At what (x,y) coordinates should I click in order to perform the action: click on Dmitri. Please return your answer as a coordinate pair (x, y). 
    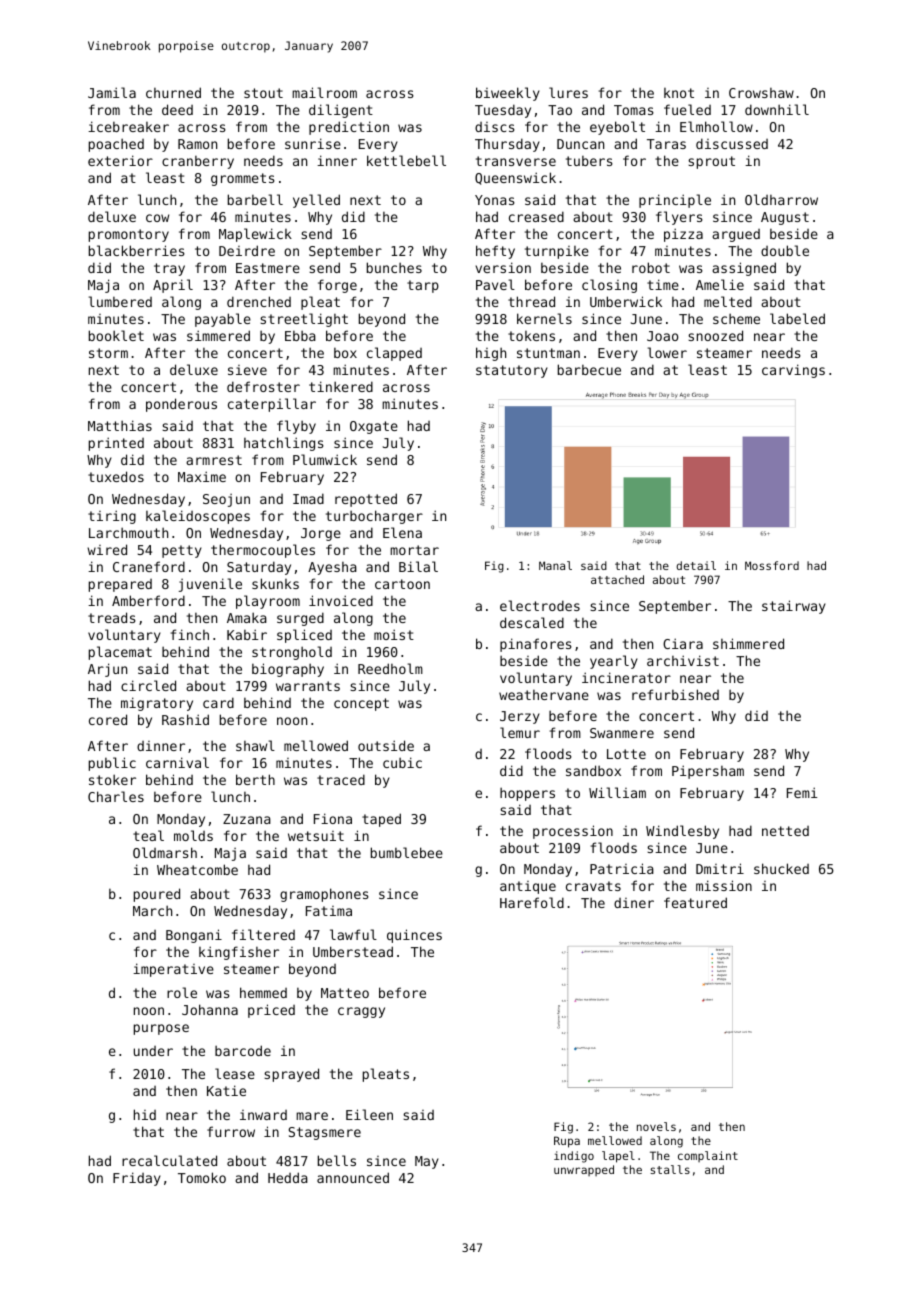
    Looking at the image, I should click on (720, 868).
